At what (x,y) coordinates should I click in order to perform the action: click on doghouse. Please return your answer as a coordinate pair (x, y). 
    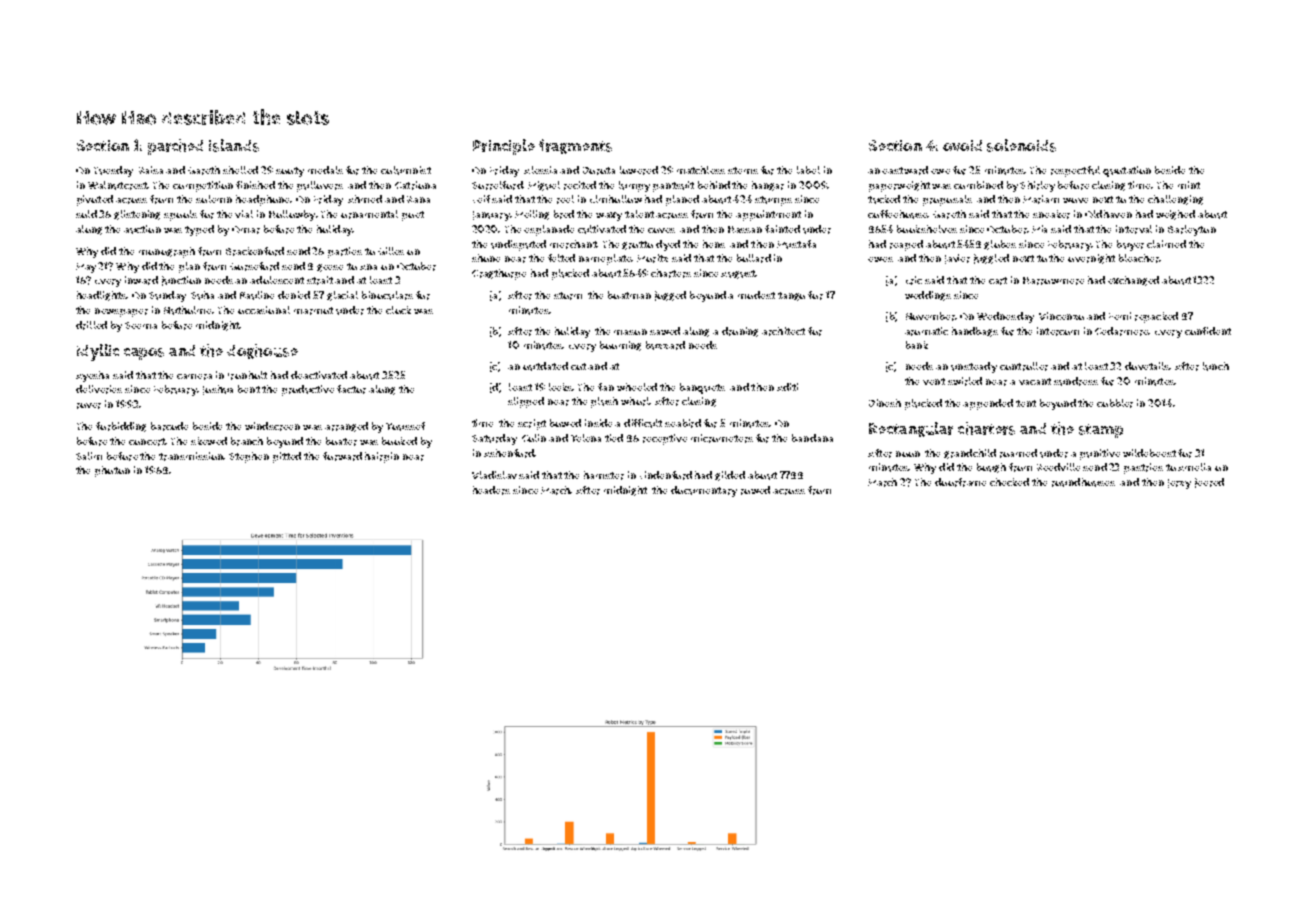
    Looking at the image, I should click on (262, 351).
